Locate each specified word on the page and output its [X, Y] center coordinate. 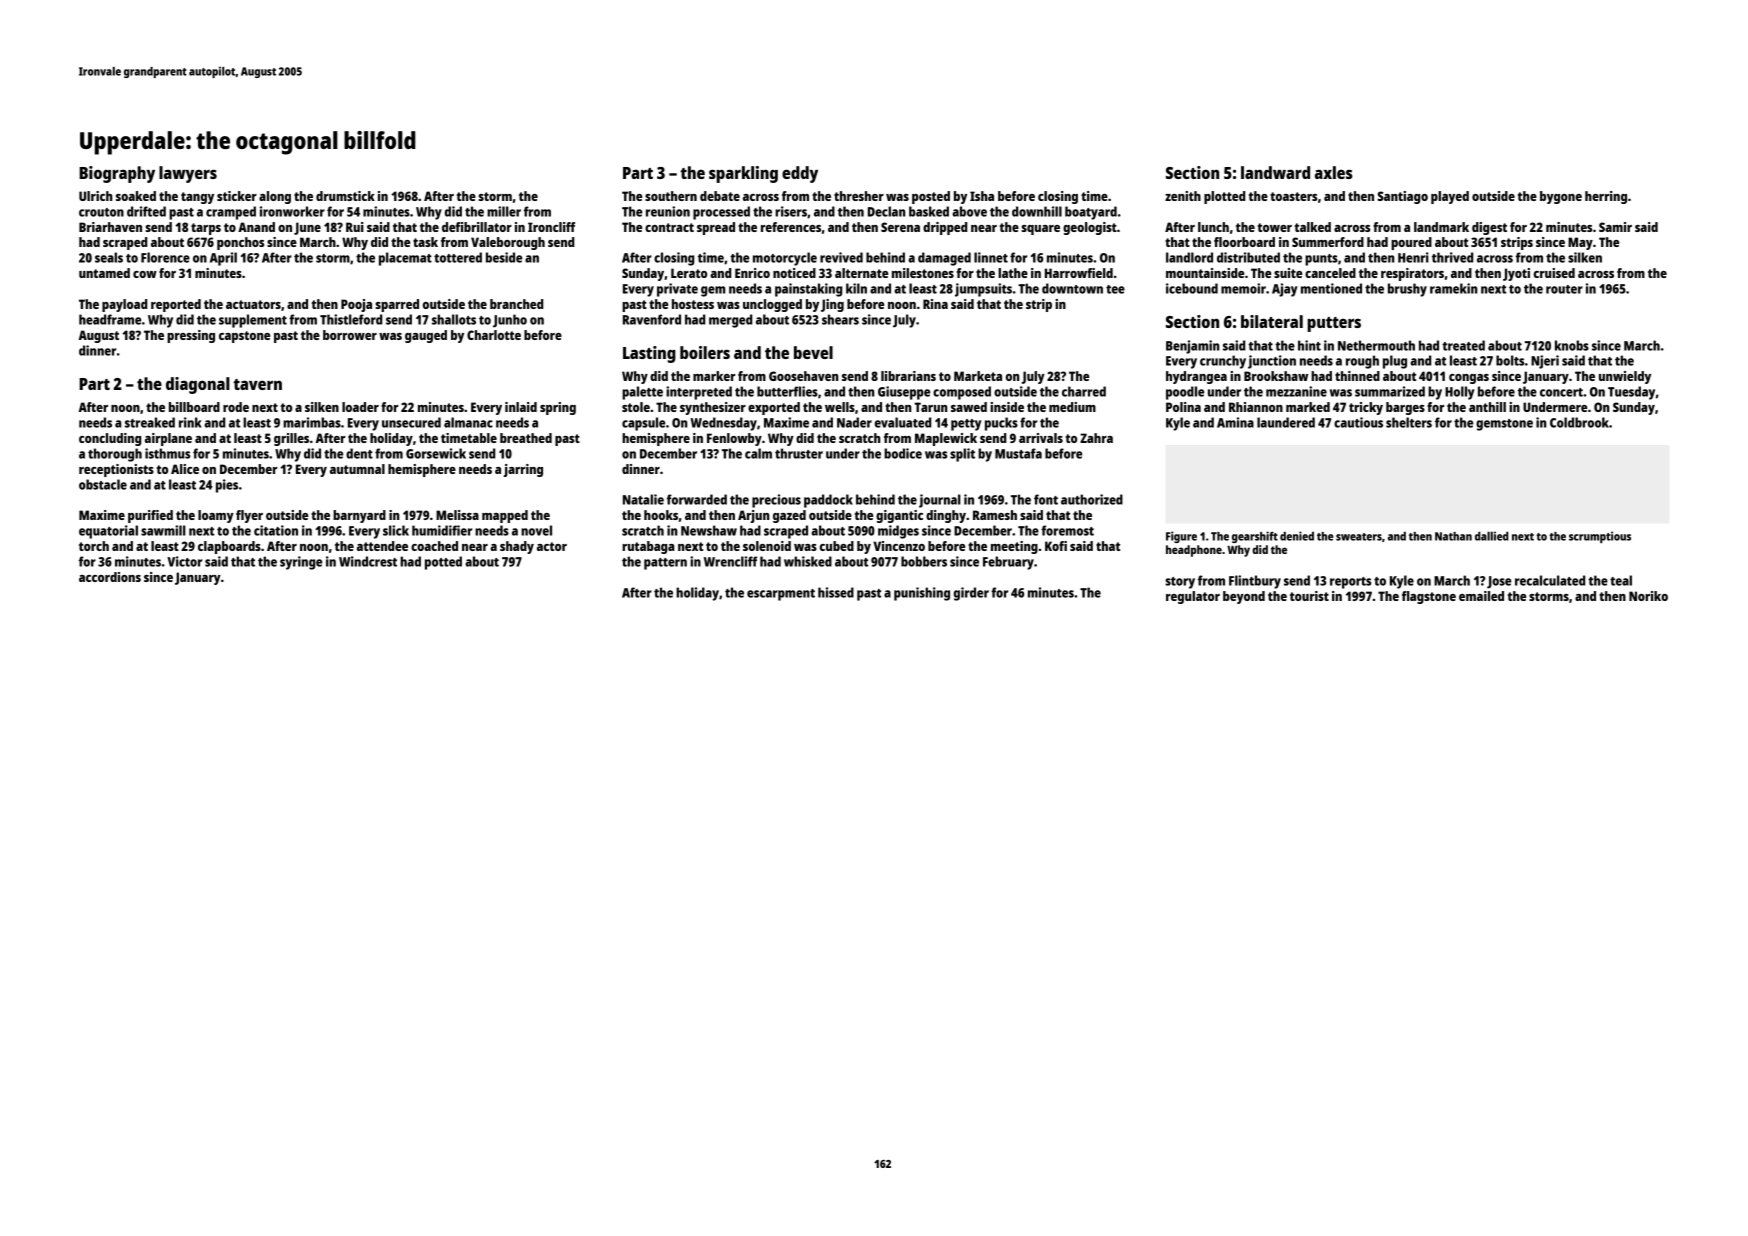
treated [1463, 345]
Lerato [689, 273]
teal [1621, 580]
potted [443, 563]
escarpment [781, 595]
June [307, 228]
